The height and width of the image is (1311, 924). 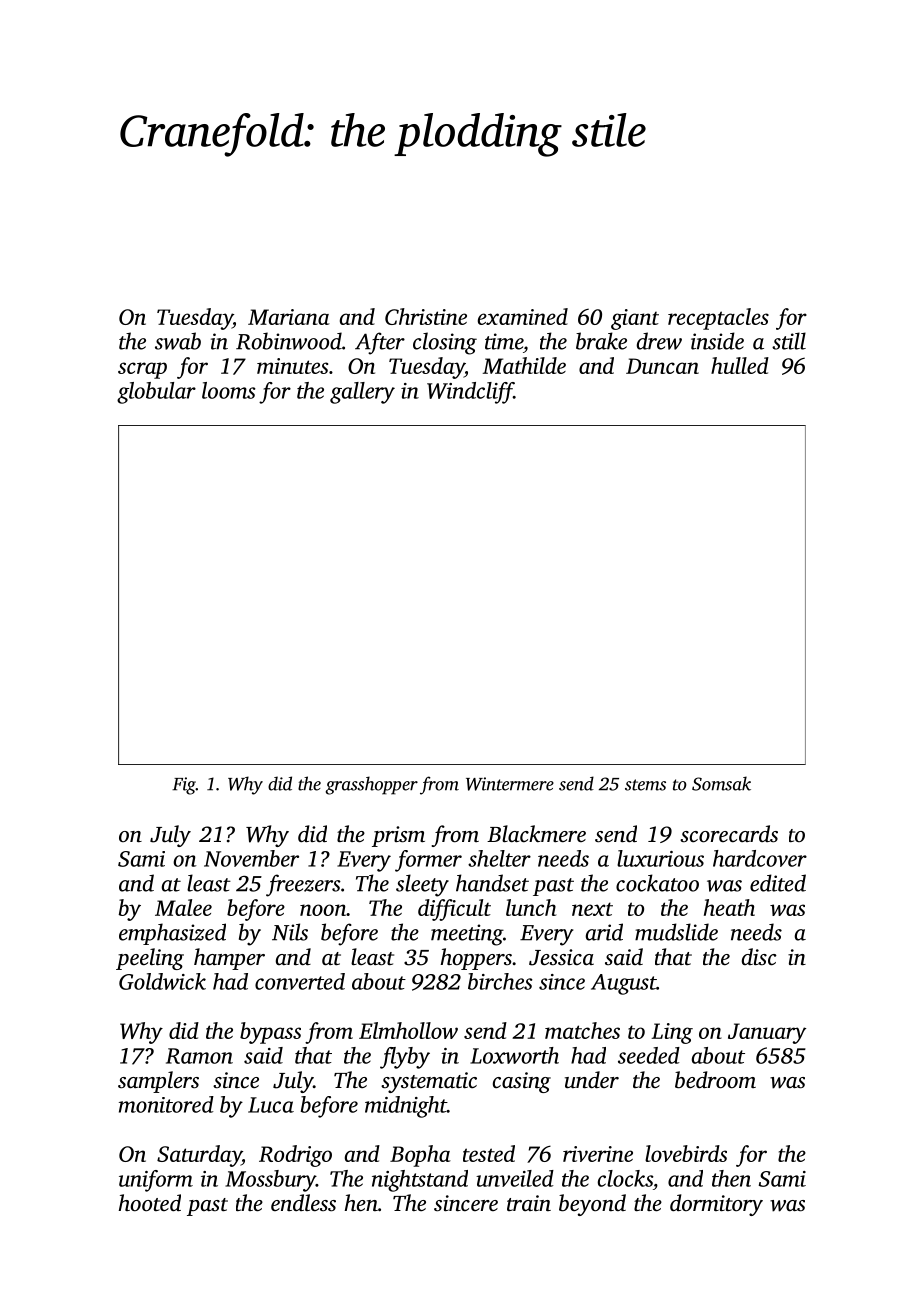 I want to click on examined, so click(x=523, y=316).
